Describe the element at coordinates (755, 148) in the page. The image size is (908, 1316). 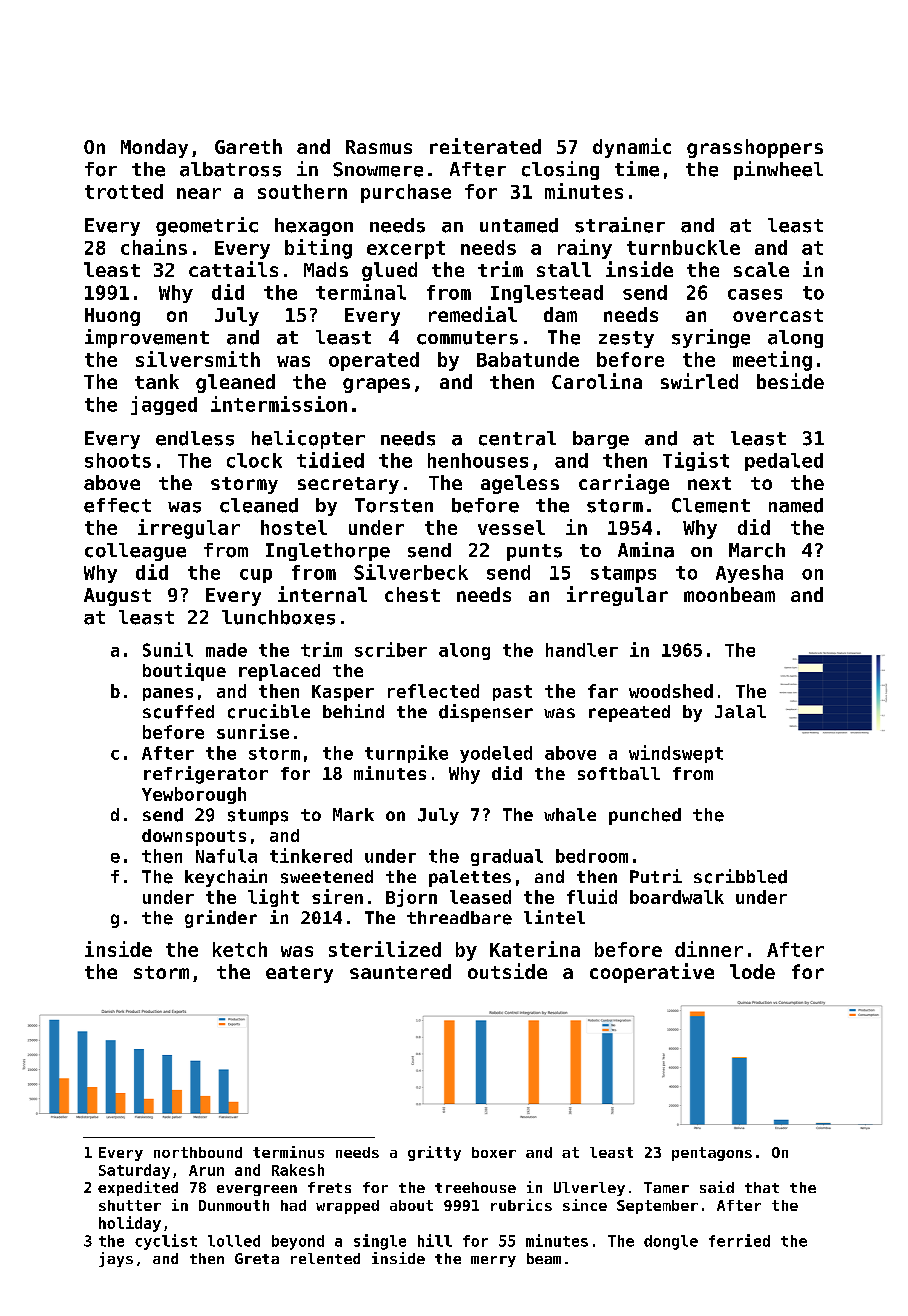
I see `grasshoppers` at that location.
